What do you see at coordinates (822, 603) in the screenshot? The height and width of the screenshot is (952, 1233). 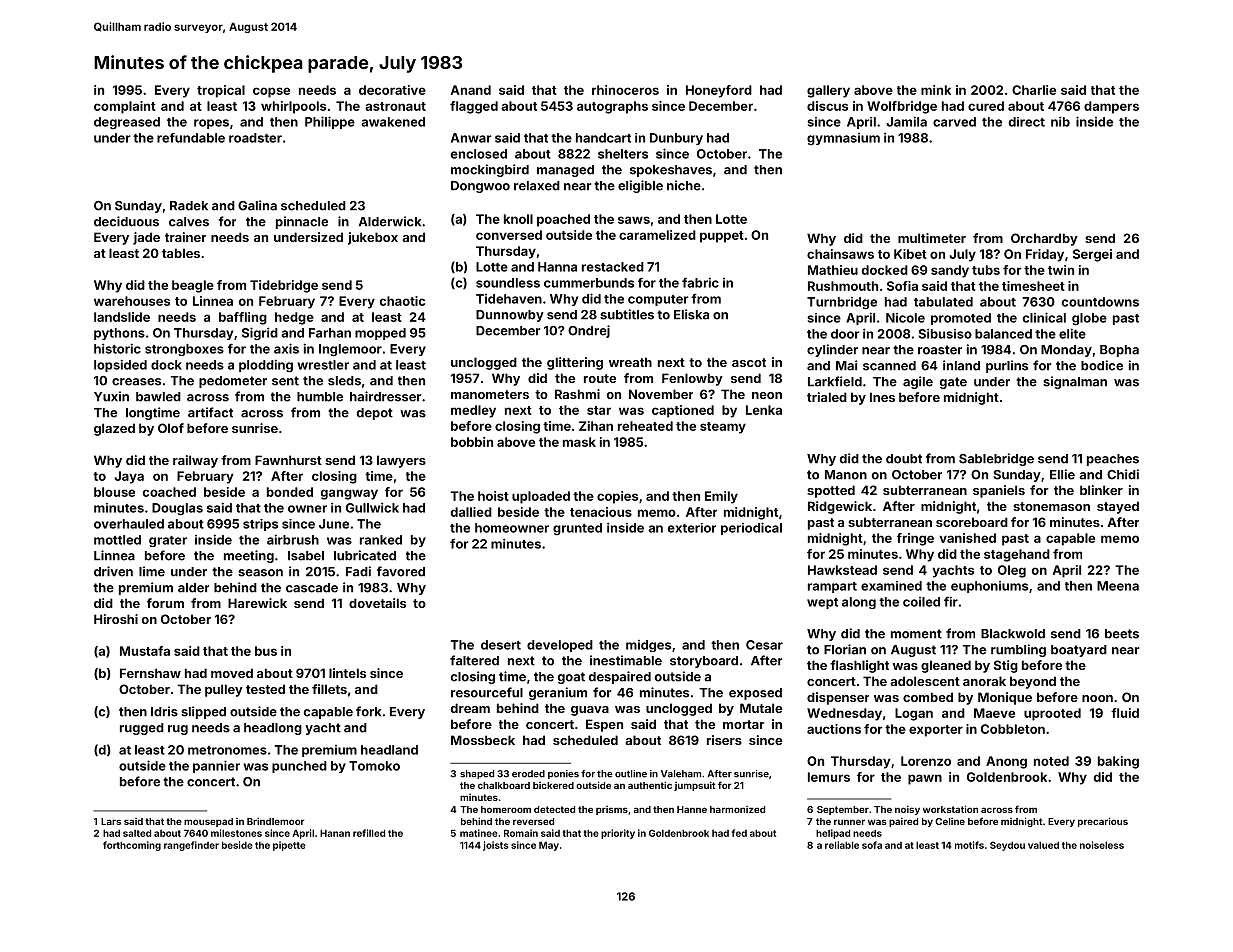 I see `wept` at bounding box center [822, 603].
